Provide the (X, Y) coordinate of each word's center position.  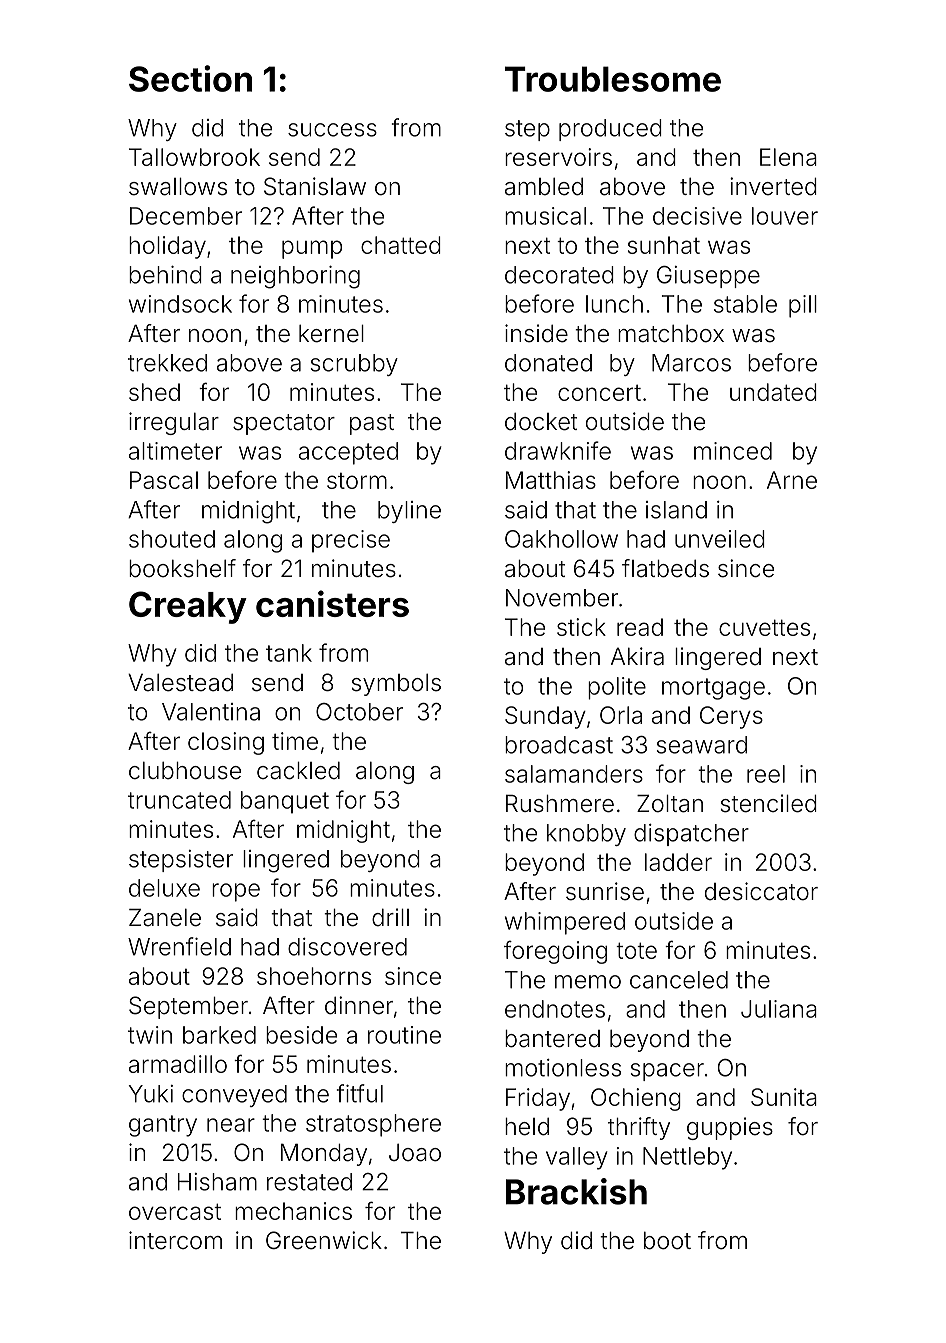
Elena (788, 157)
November (562, 598)
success (332, 130)
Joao (415, 1153)
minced (733, 451)
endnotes (555, 1009)
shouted (172, 539)
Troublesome (613, 79)
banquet (285, 802)
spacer (667, 1072)
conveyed (234, 1096)
